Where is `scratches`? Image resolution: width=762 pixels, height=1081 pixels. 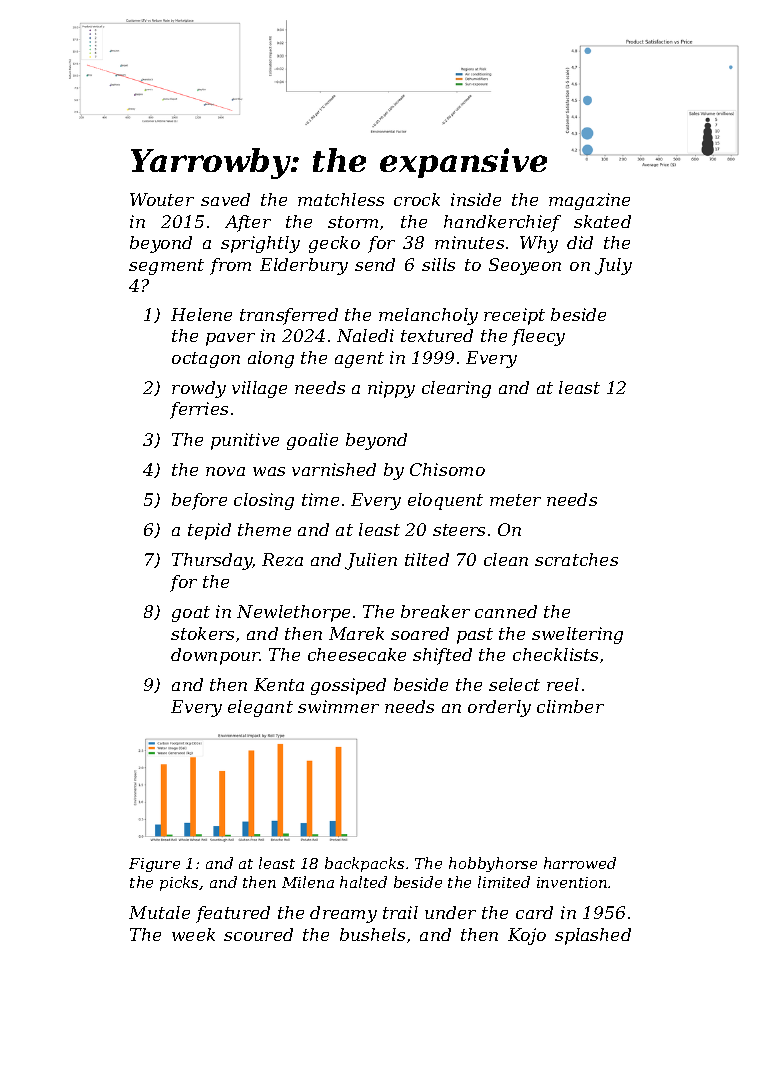
scratches is located at coordinates (576, 559).
